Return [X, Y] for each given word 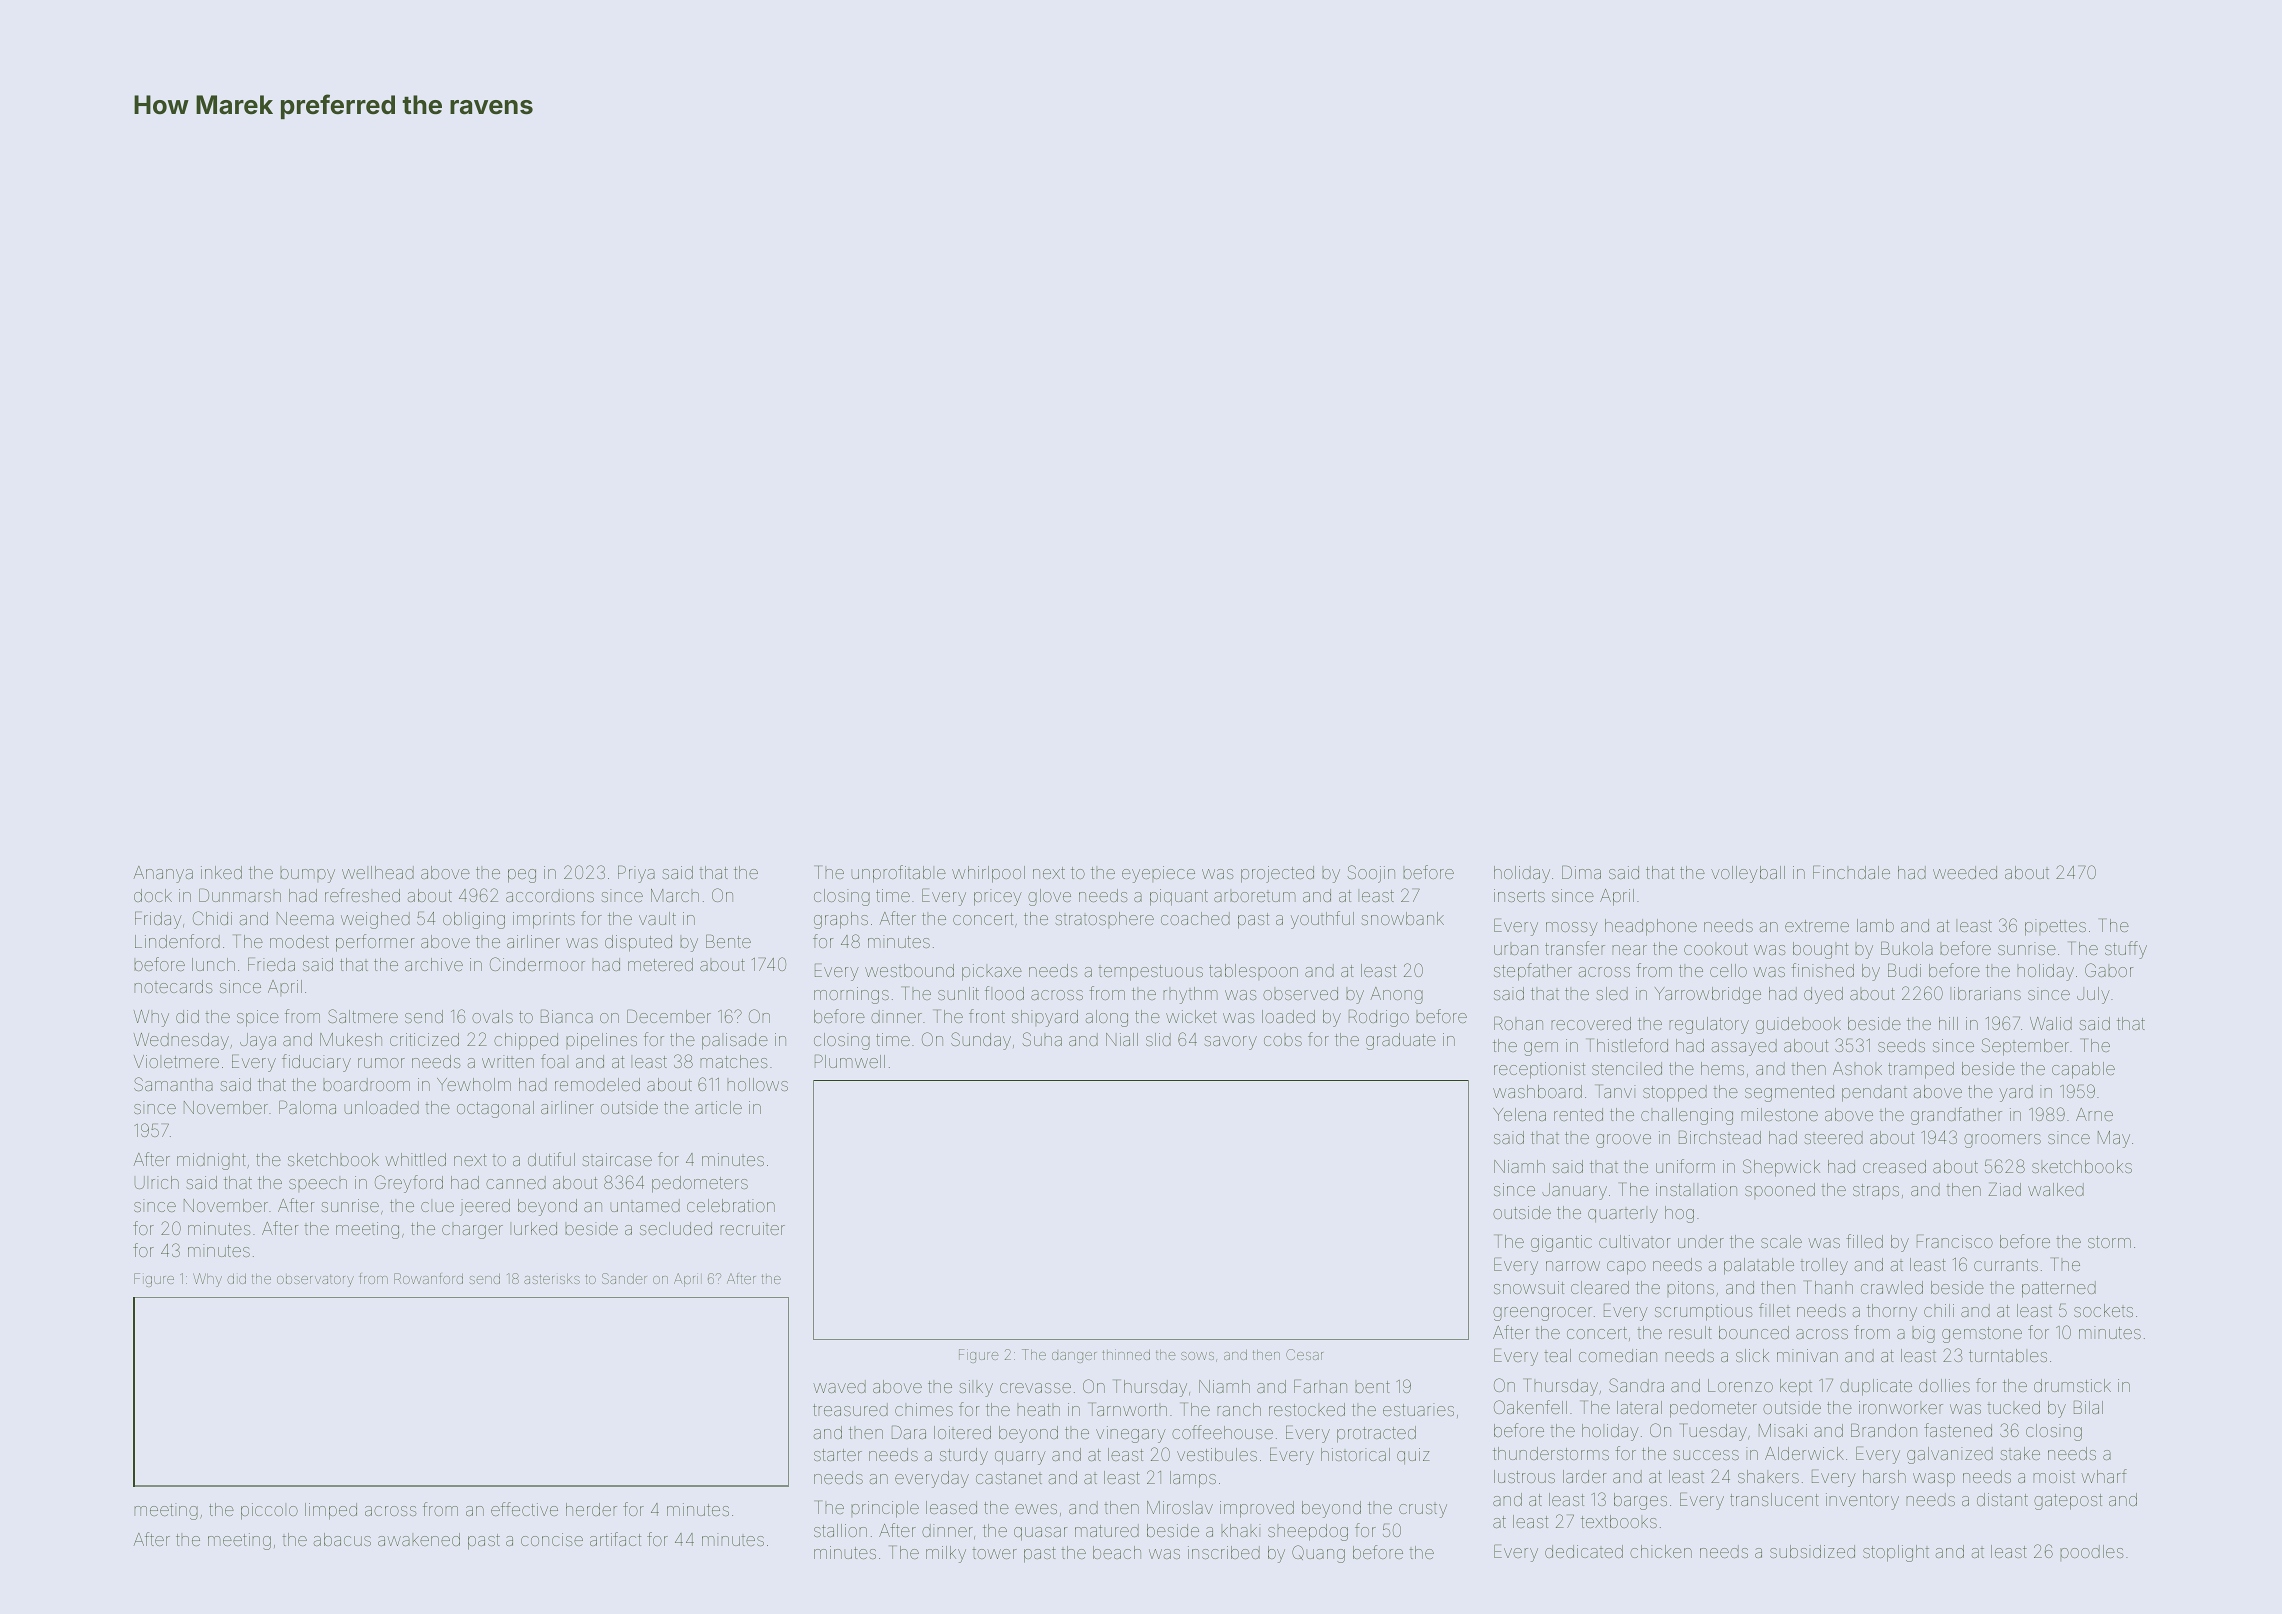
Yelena [1519, 1114]
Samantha [173, 1084]
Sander [624, 1278]
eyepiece [1158, 874]
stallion [840, 1530]
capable [2083, 1070]
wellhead [378, 872]
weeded [1965, 872]
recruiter [752, 1228]
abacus [342, 1539]
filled [1864, 1241]
